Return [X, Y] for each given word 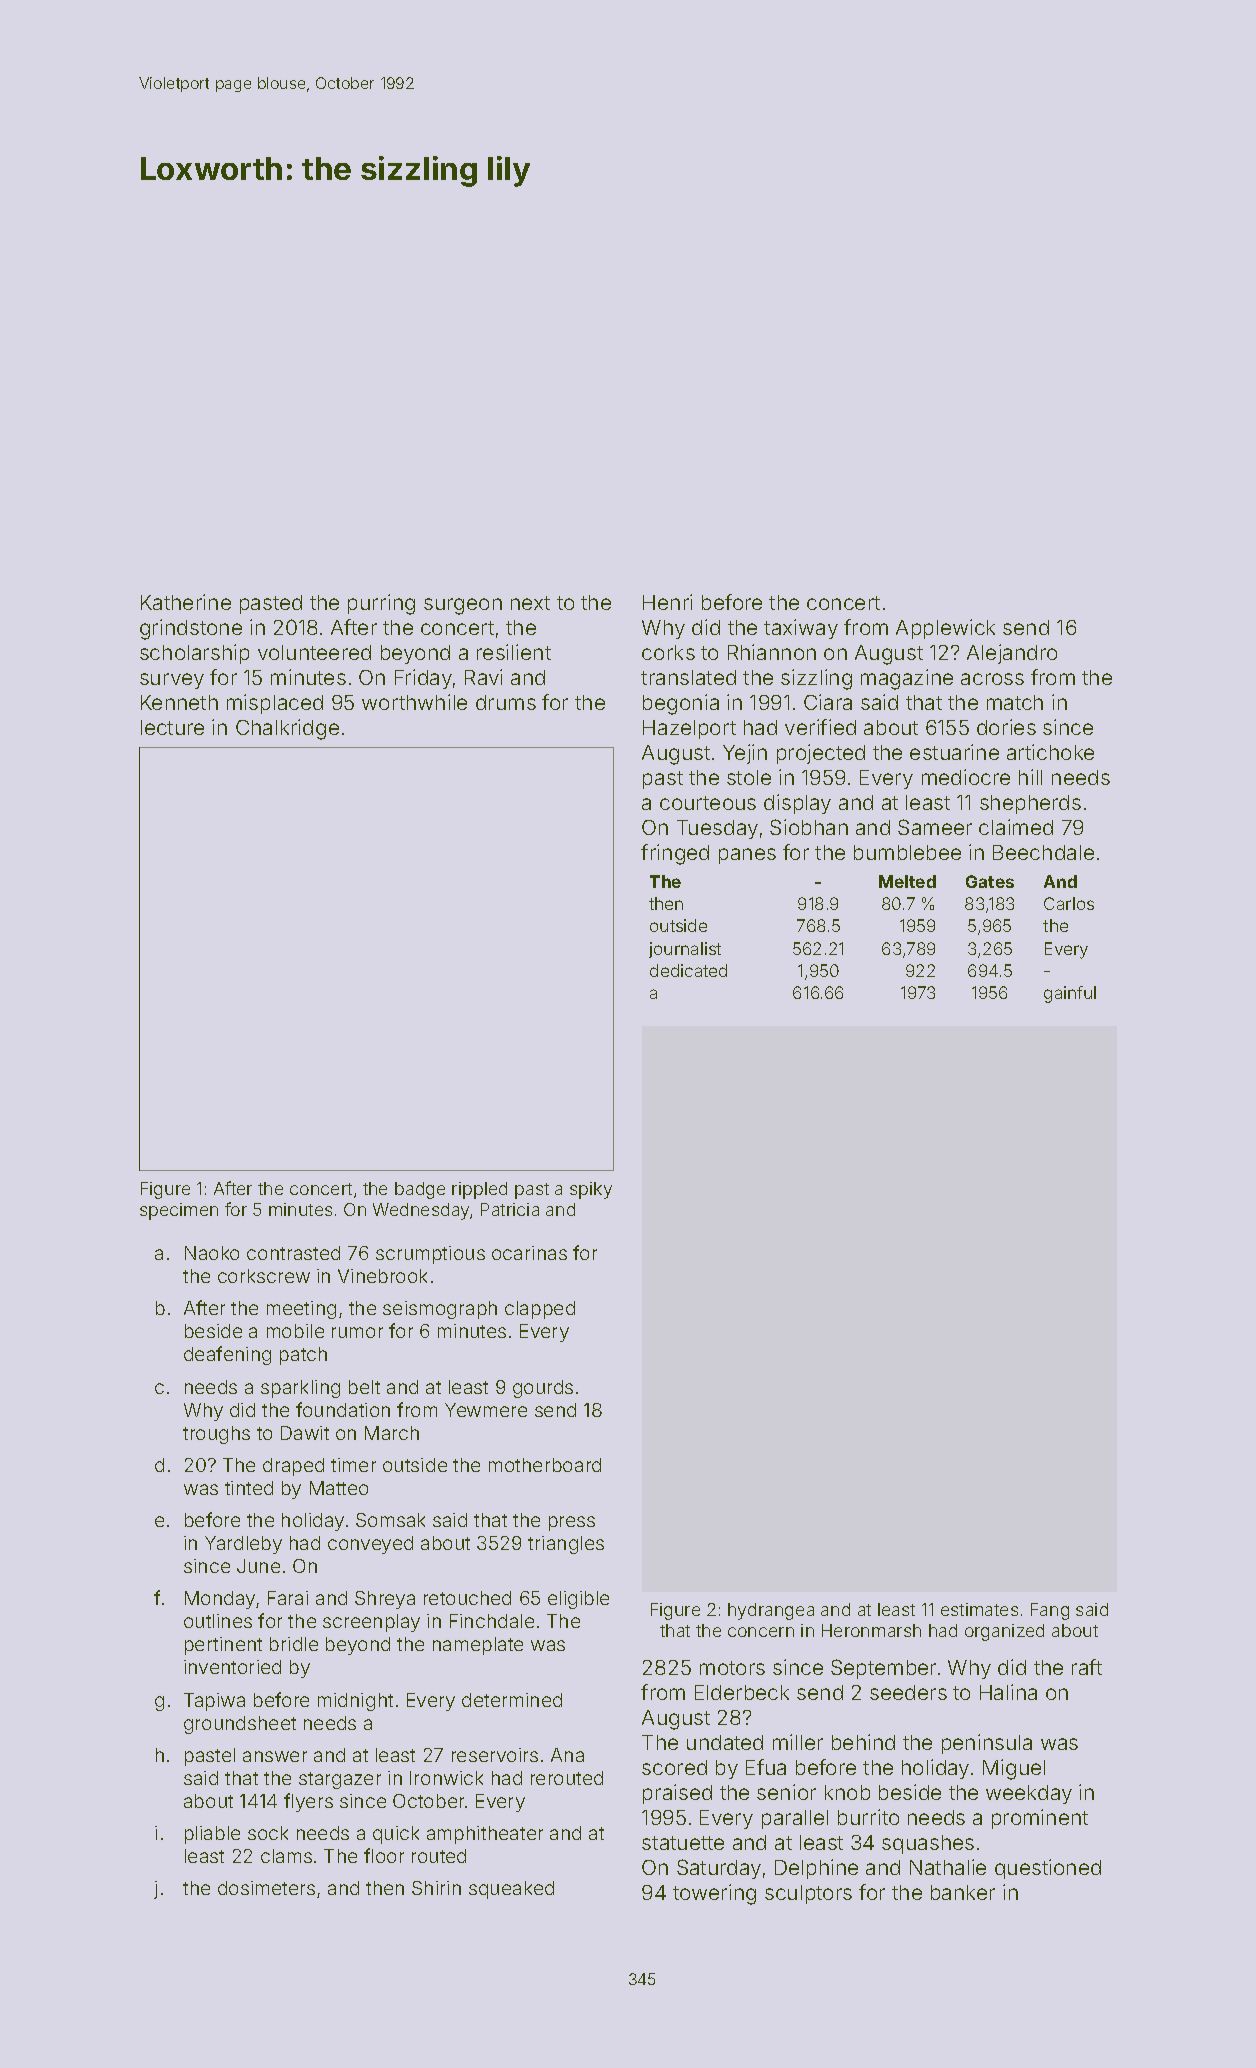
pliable [212, 1835]
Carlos [1069, 903]
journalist [685, 950]
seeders [908, 1692]
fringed [675, 854]
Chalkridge [287, 729]
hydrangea [771, 1611]
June [258, 1566]
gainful [1070, 994]
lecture [172, 727]
